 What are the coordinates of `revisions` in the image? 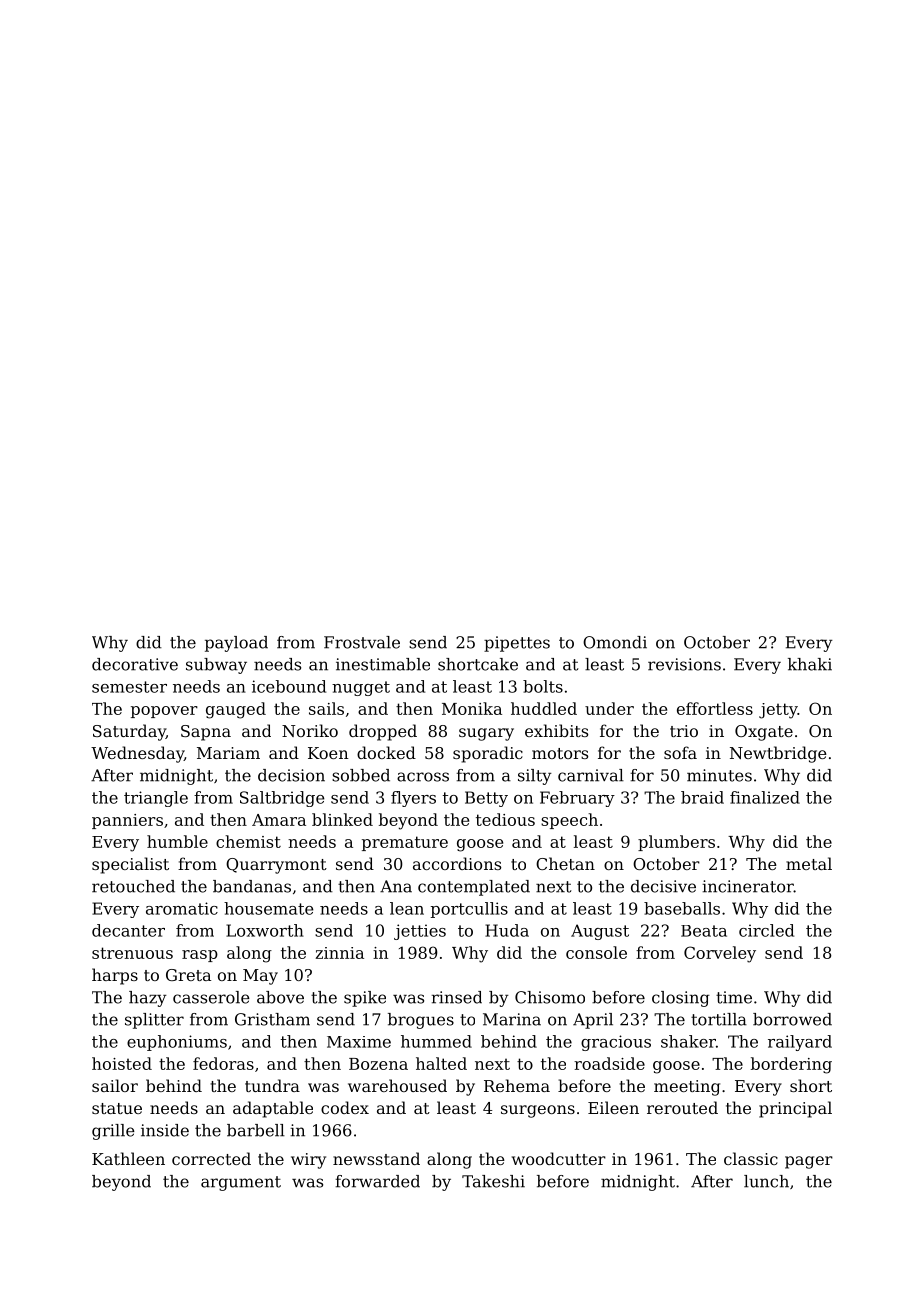 It's located at (684, 664).
